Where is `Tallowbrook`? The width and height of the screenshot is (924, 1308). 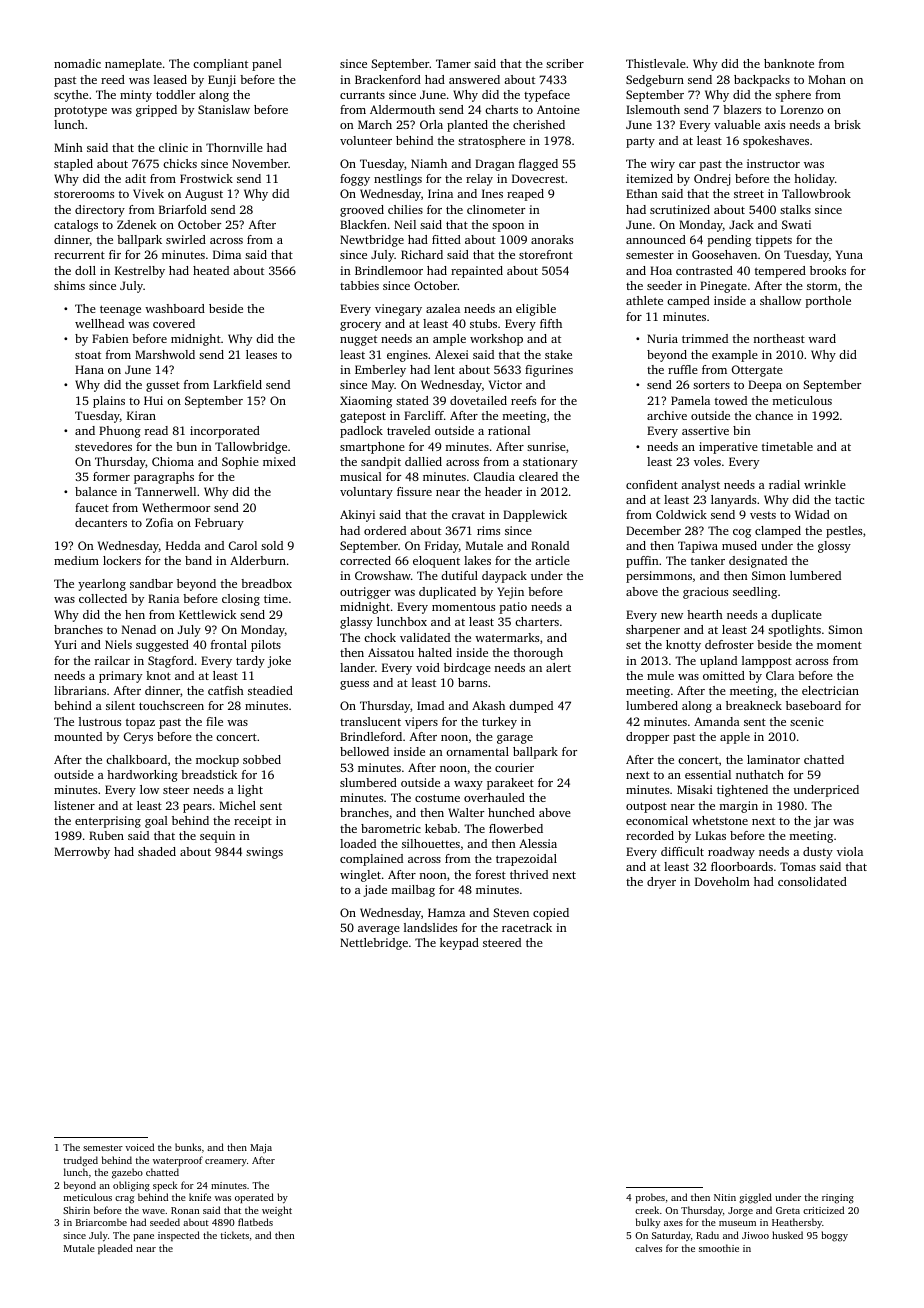
Tallowbrook is located at coordinates (816, 193).
